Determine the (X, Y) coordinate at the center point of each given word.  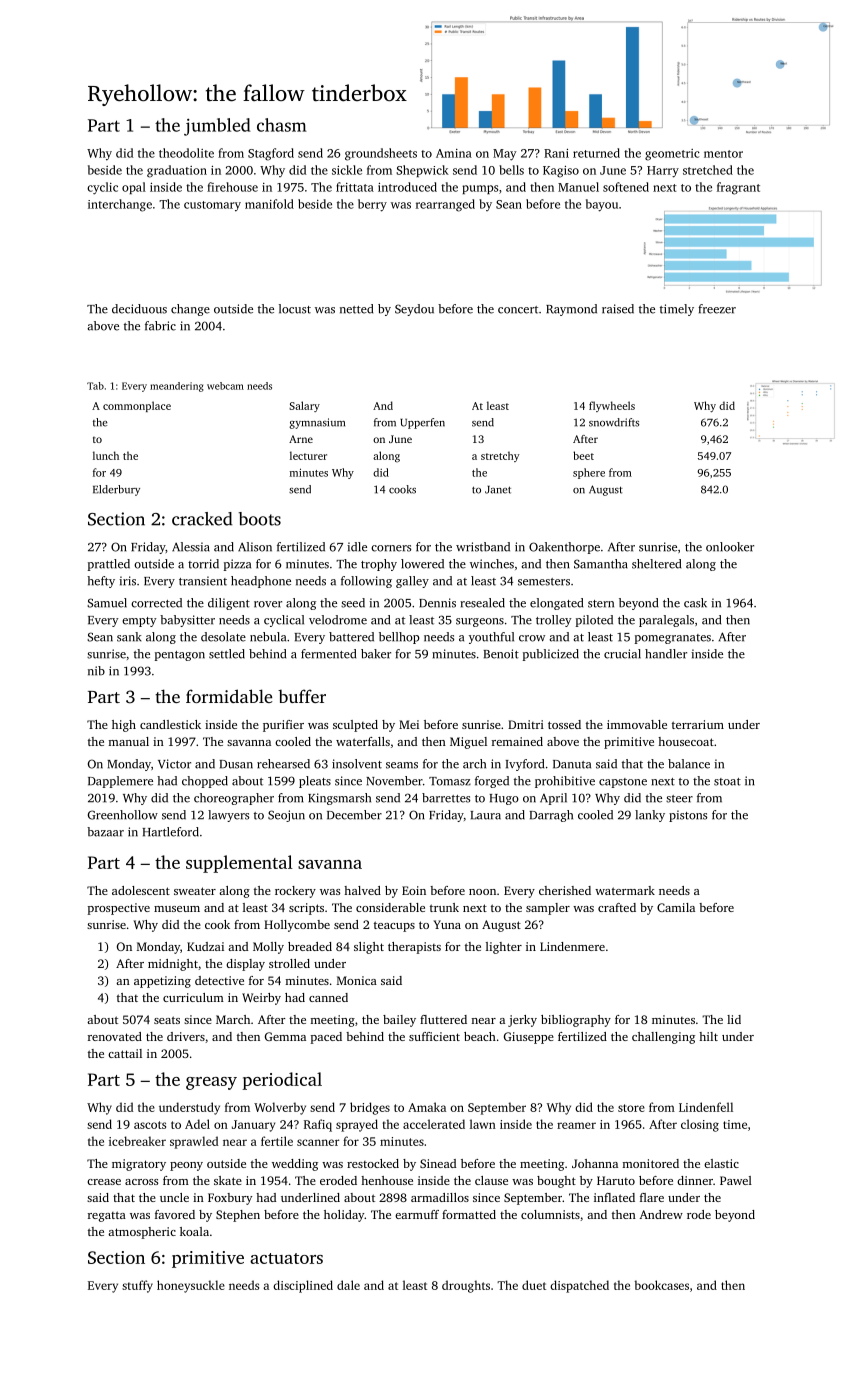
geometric (672, 155)
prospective (119, 909)
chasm (282, 125)
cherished (565, 890)
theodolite (186, 153)
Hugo (504, 799)
